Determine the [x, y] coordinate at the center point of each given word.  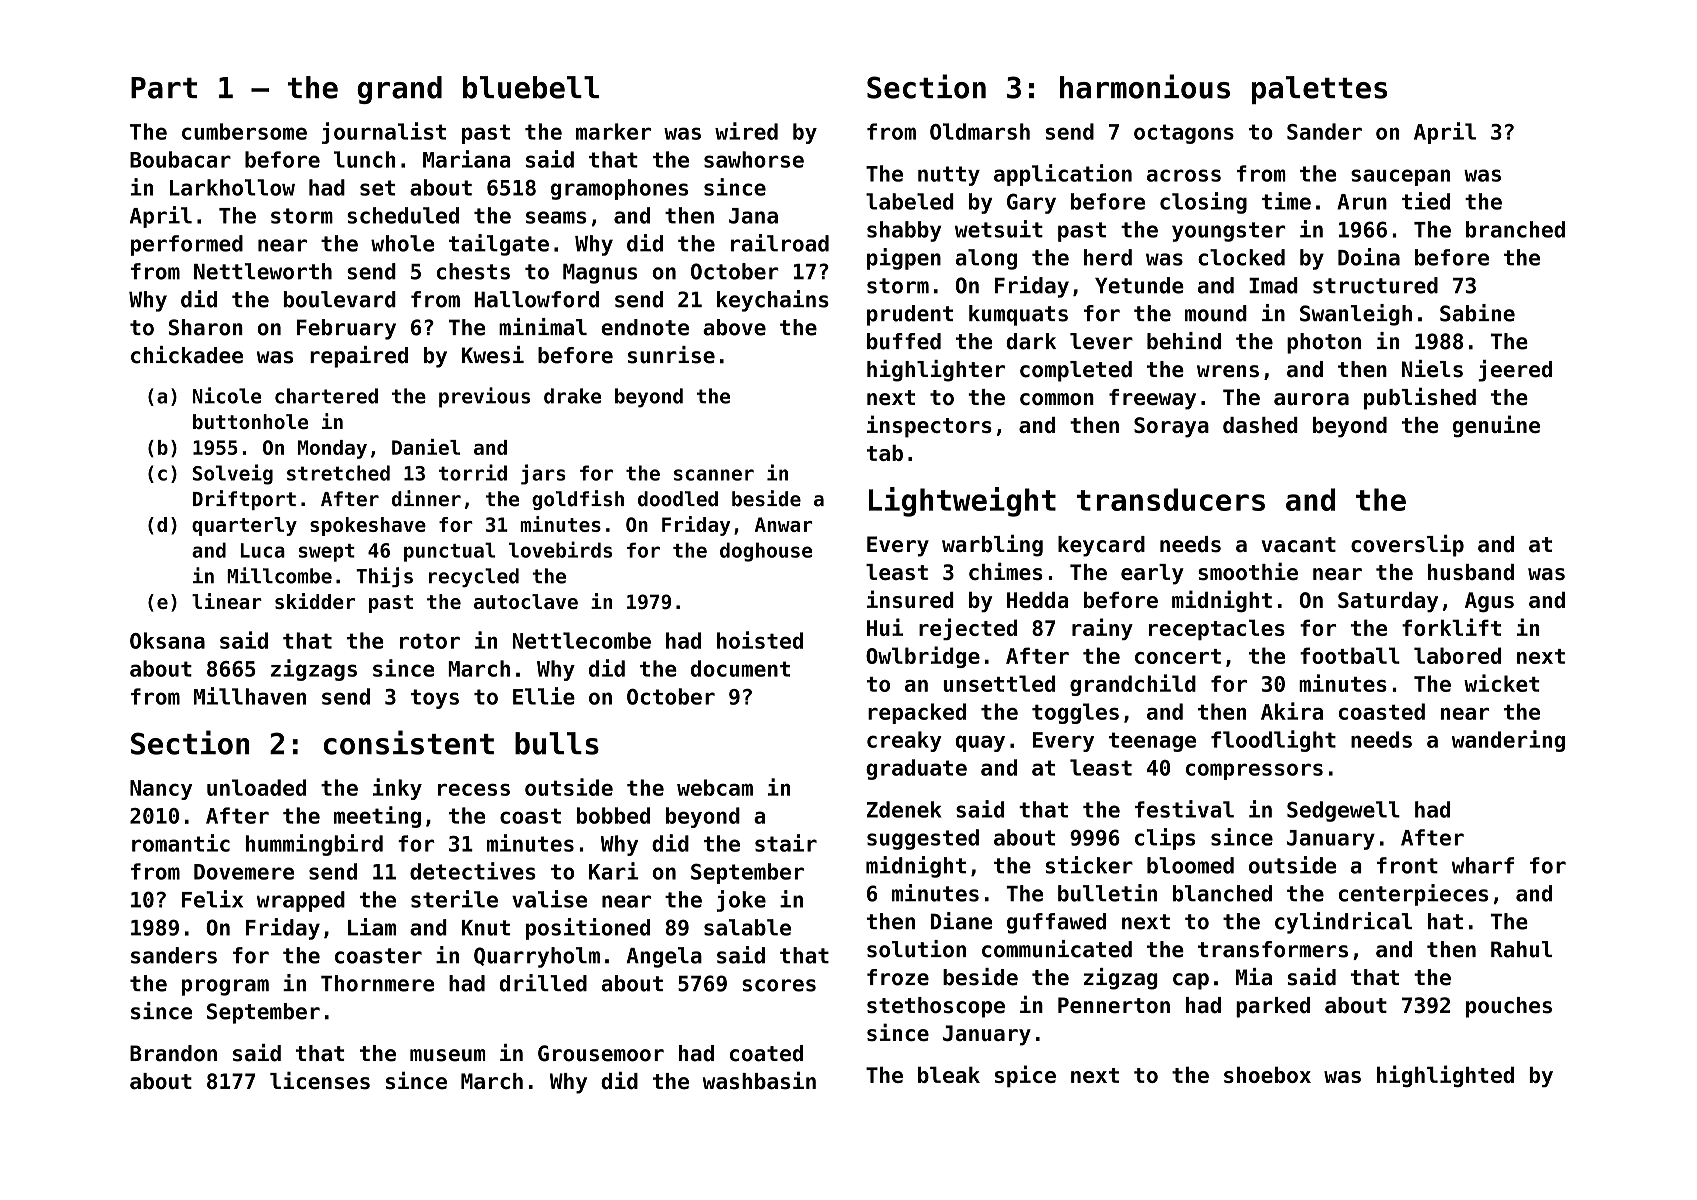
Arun [1362, 202]
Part [164, 88]
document [740, 668]
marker [613, 131]
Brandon [173, 1053]
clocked [1241, 257]
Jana [753, 216]
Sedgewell [1343, 811]
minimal [543, 327]
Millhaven [250, 696]
